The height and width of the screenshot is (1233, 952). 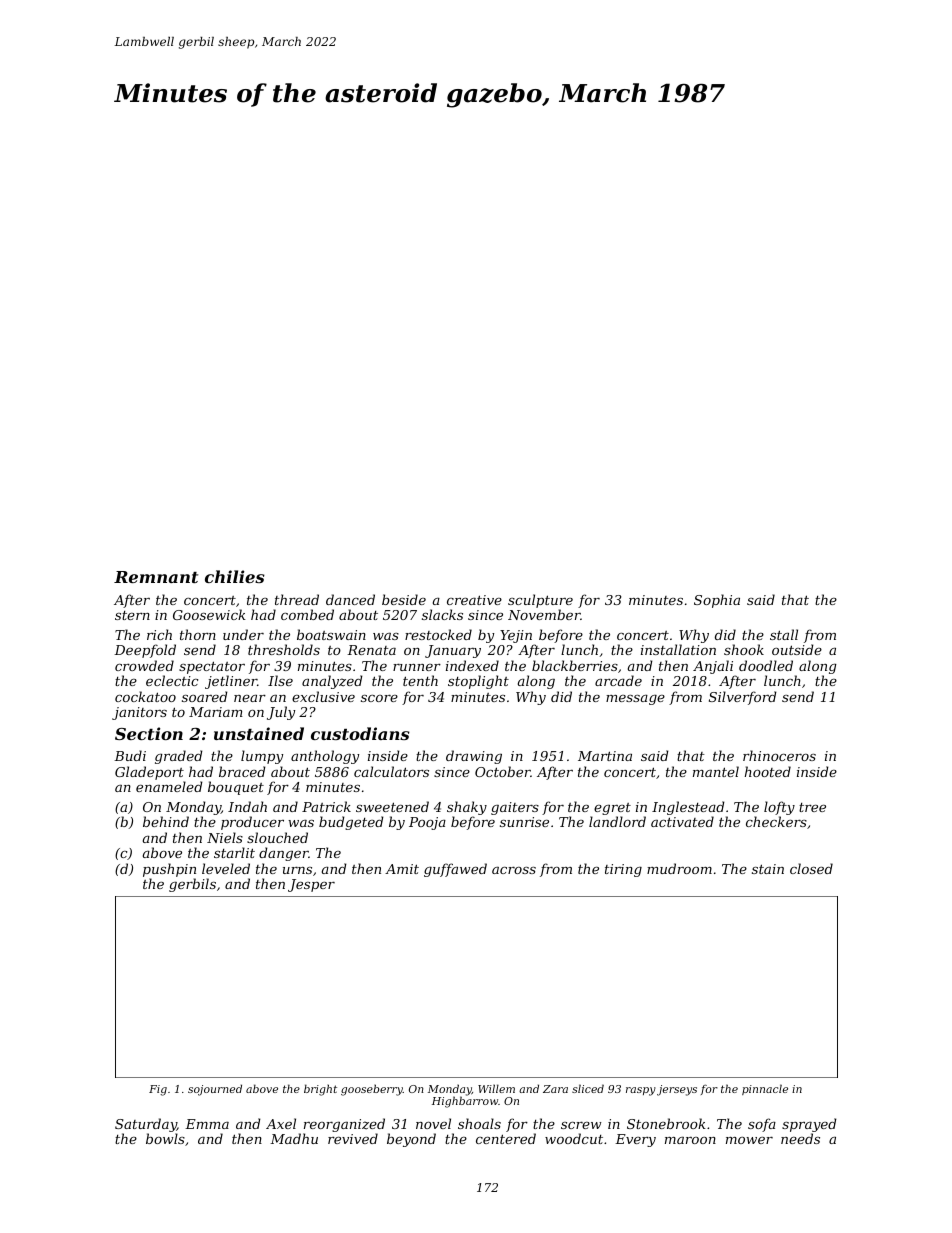 I want to click on Fig, so click(x=158, y=1090).
